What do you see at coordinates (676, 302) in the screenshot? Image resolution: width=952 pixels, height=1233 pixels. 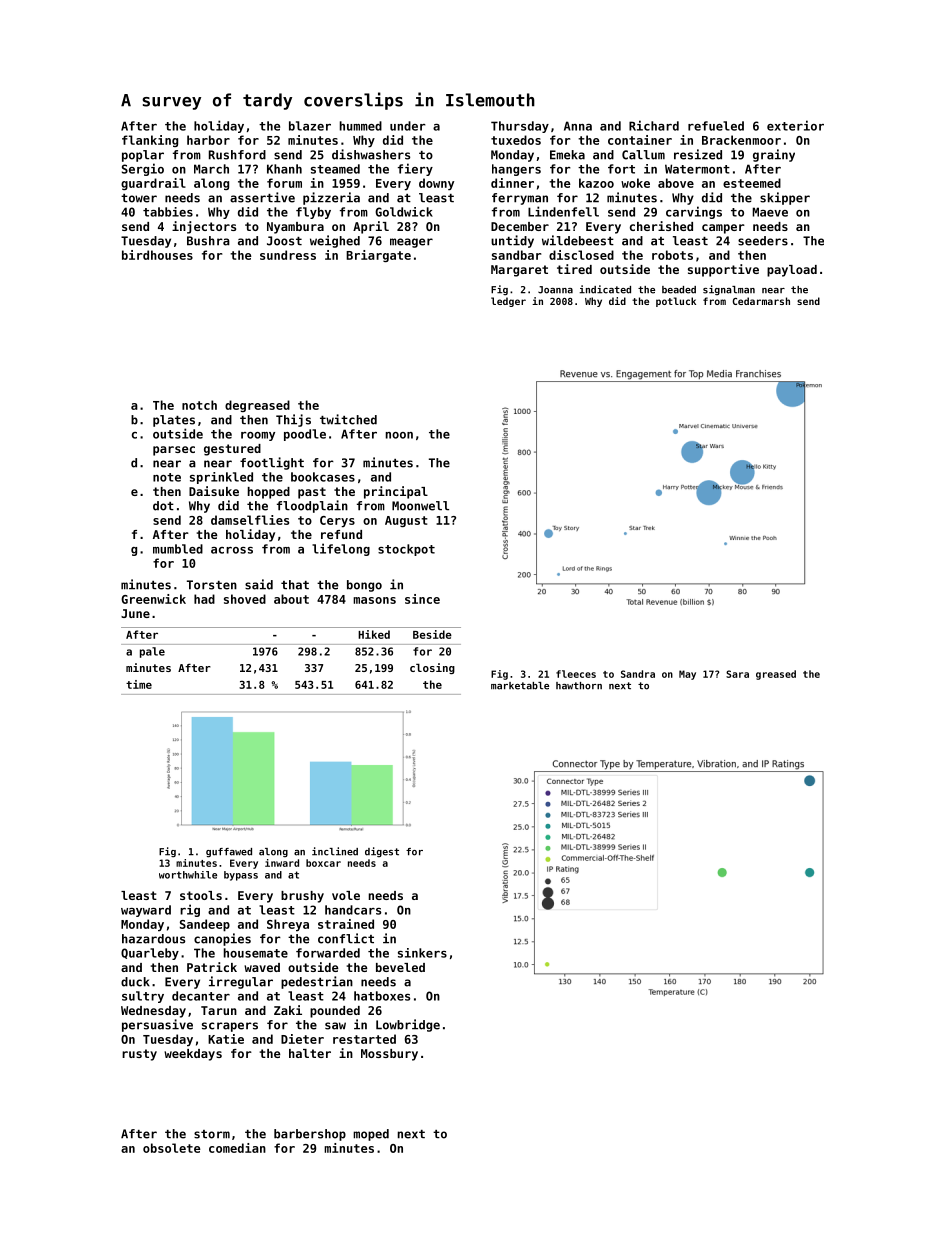 I see `potluck` at bounding box center [676, 302].
